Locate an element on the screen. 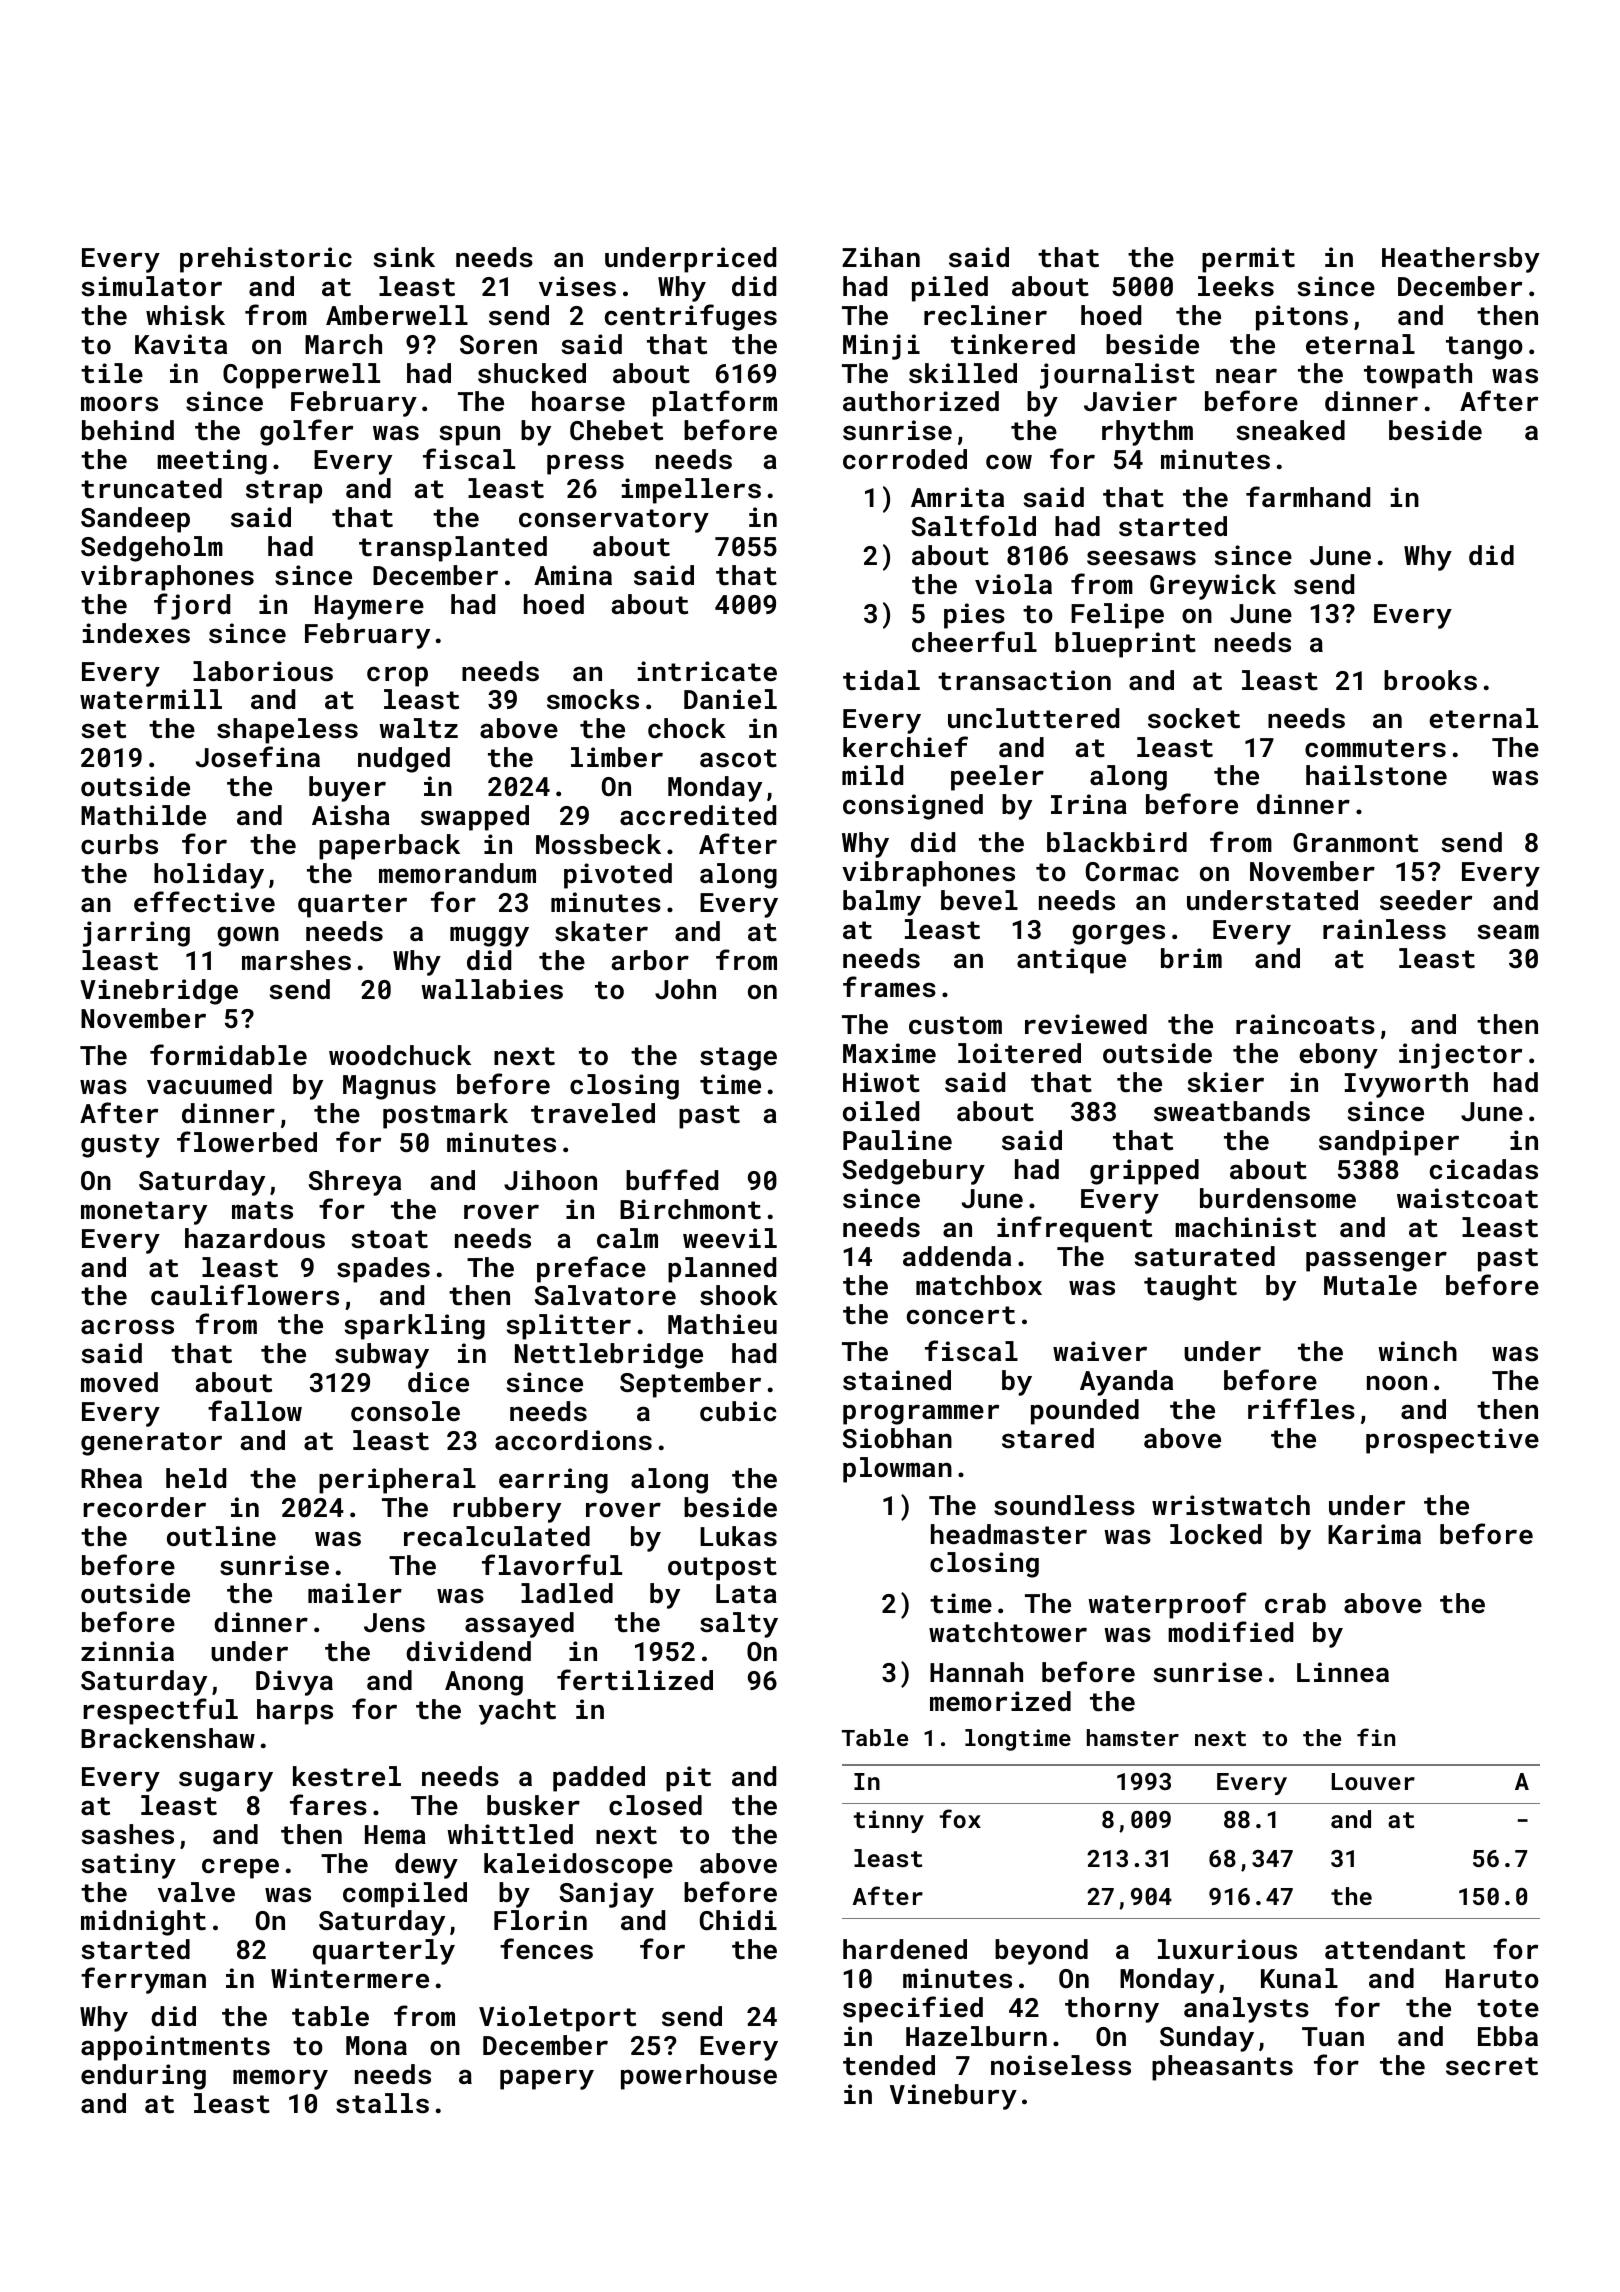 The height and width of the screenshot is (2292, 1620). gripped is located at coordinates (1144, 1172).
